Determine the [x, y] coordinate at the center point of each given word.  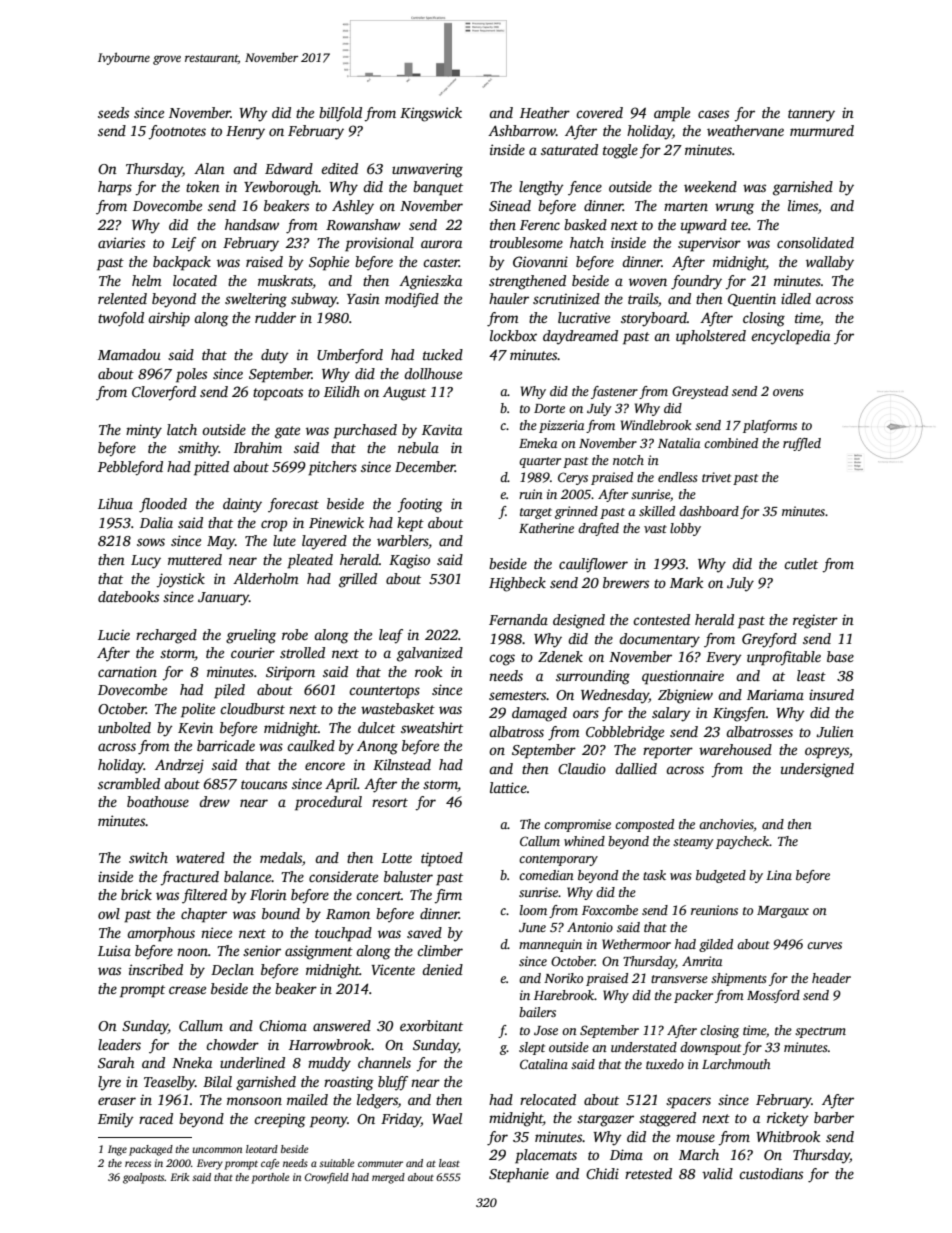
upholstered [711, 337]
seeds [113, 112]
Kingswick [431, 114]
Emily [116, 1120]
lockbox [513, 335]
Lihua [115, 503]
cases [713, 114]
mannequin [550, 945]
